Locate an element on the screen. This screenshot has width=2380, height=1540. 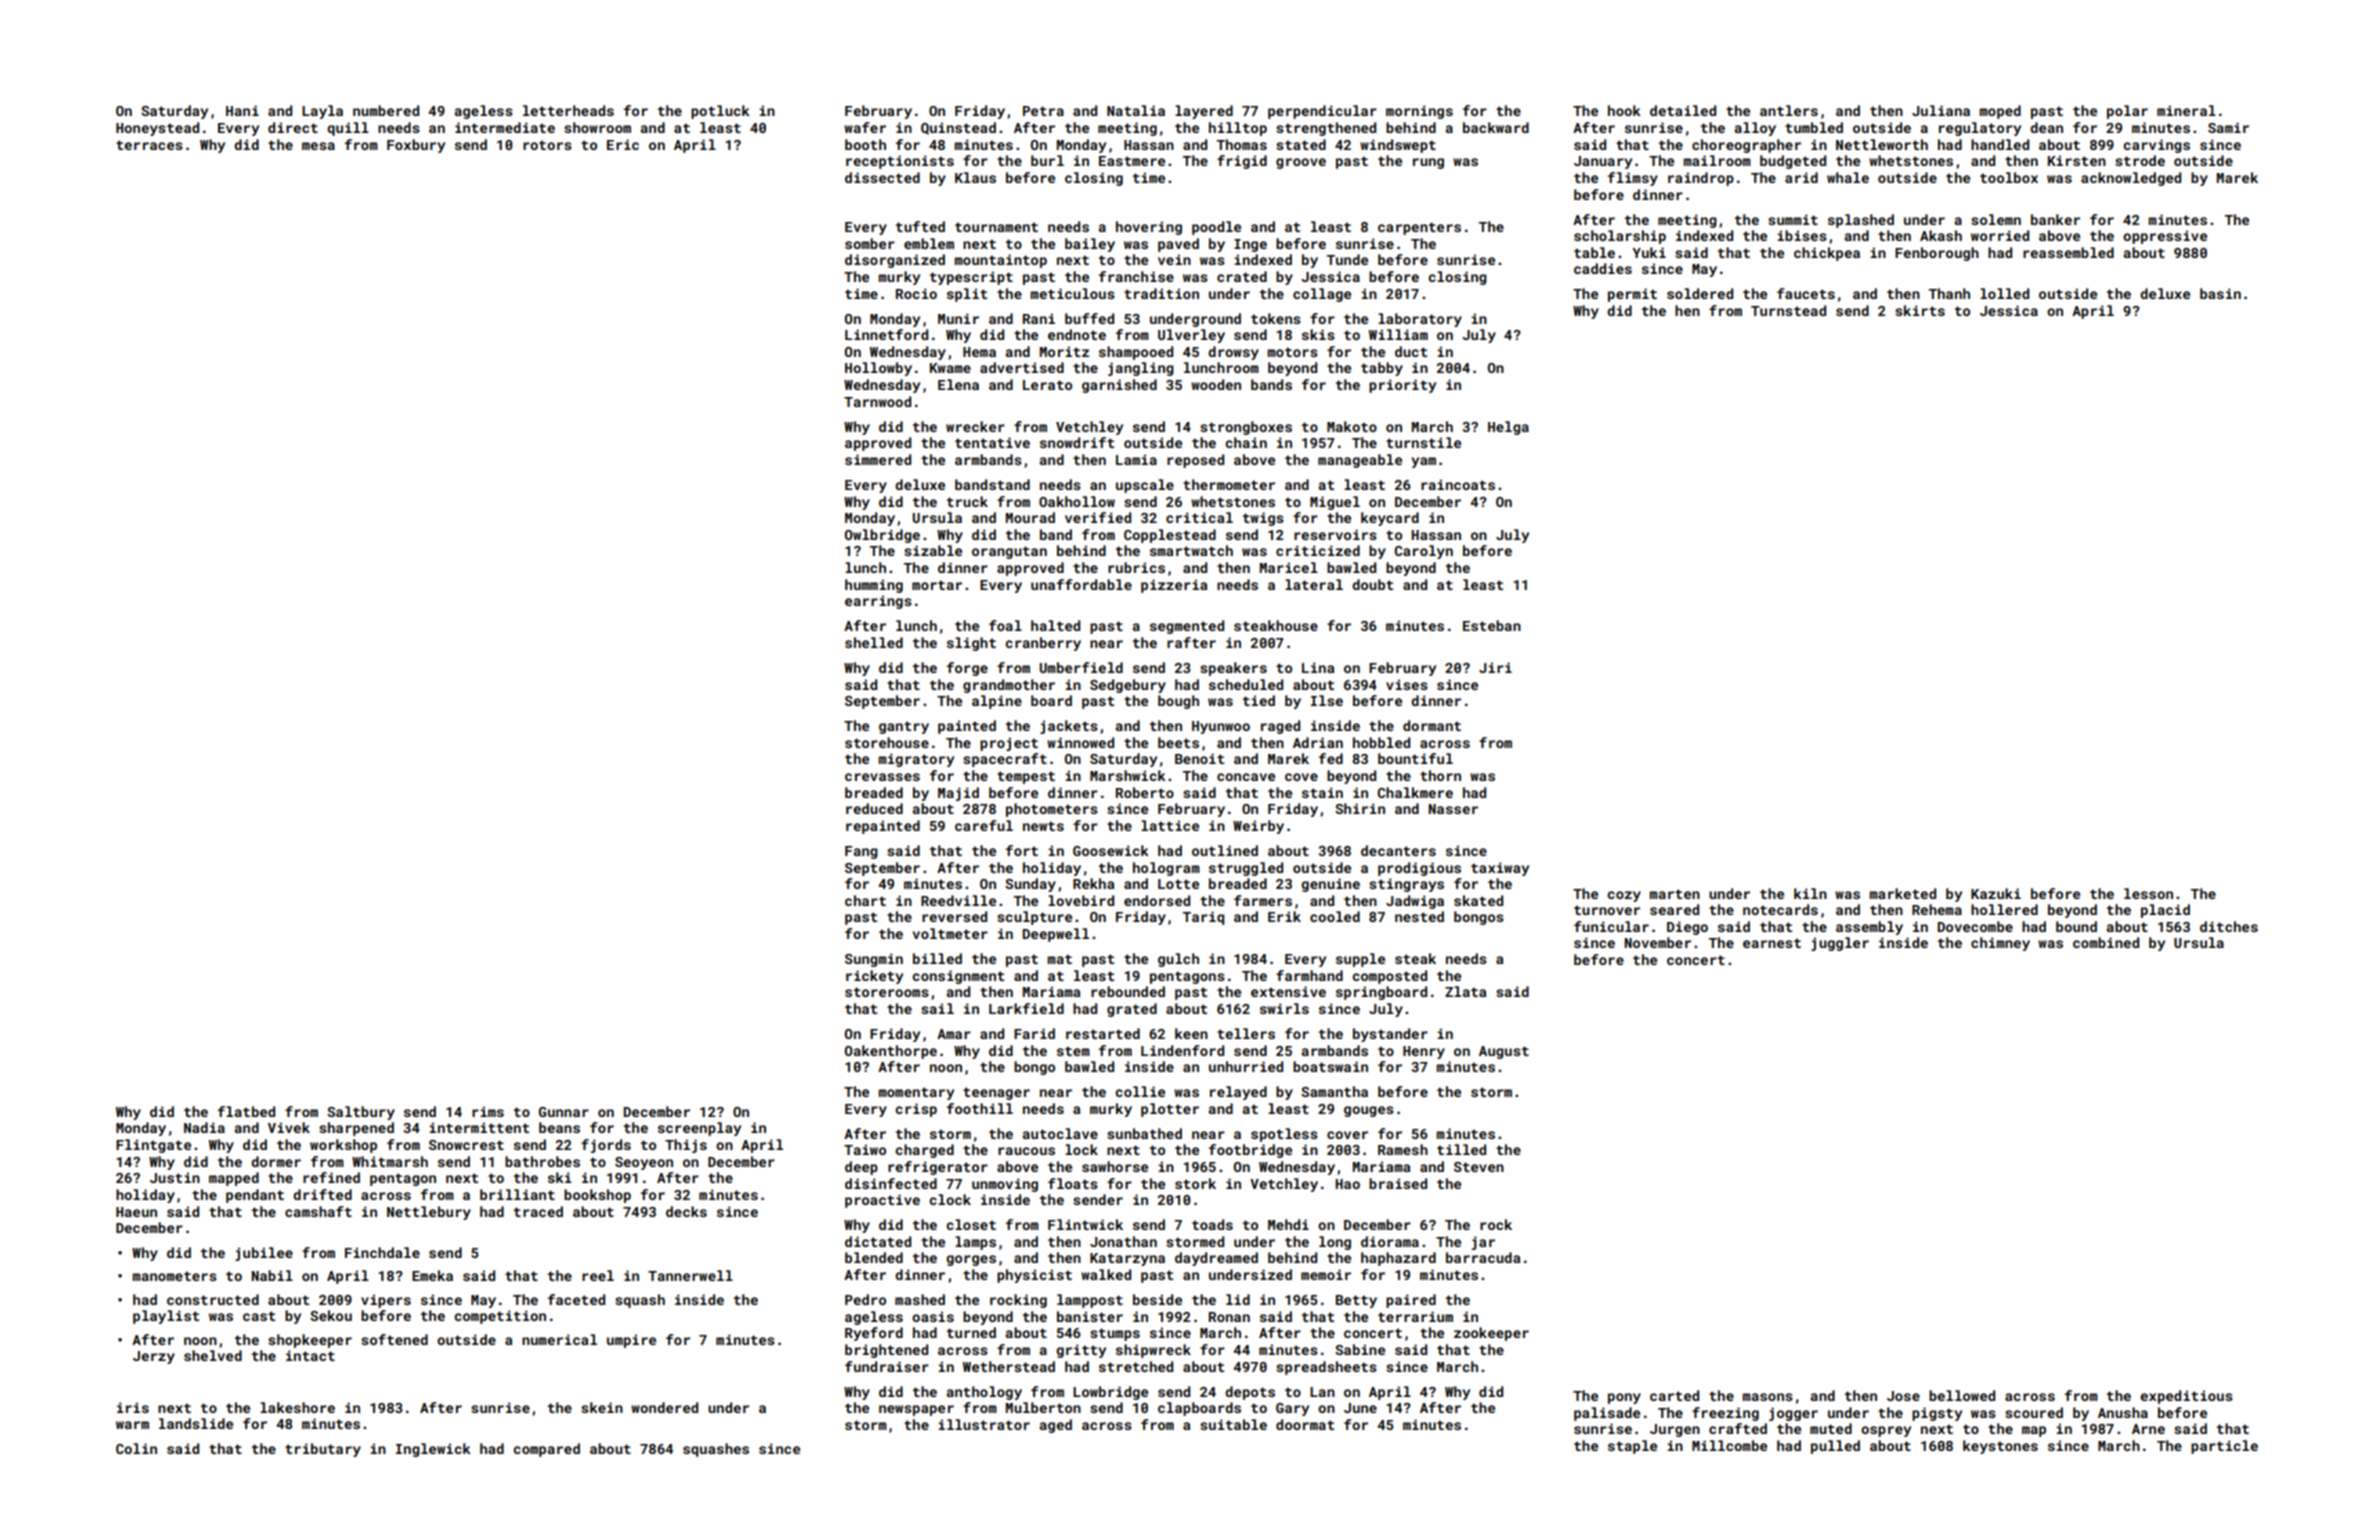
shelled is located at coordinates (874, 642).
